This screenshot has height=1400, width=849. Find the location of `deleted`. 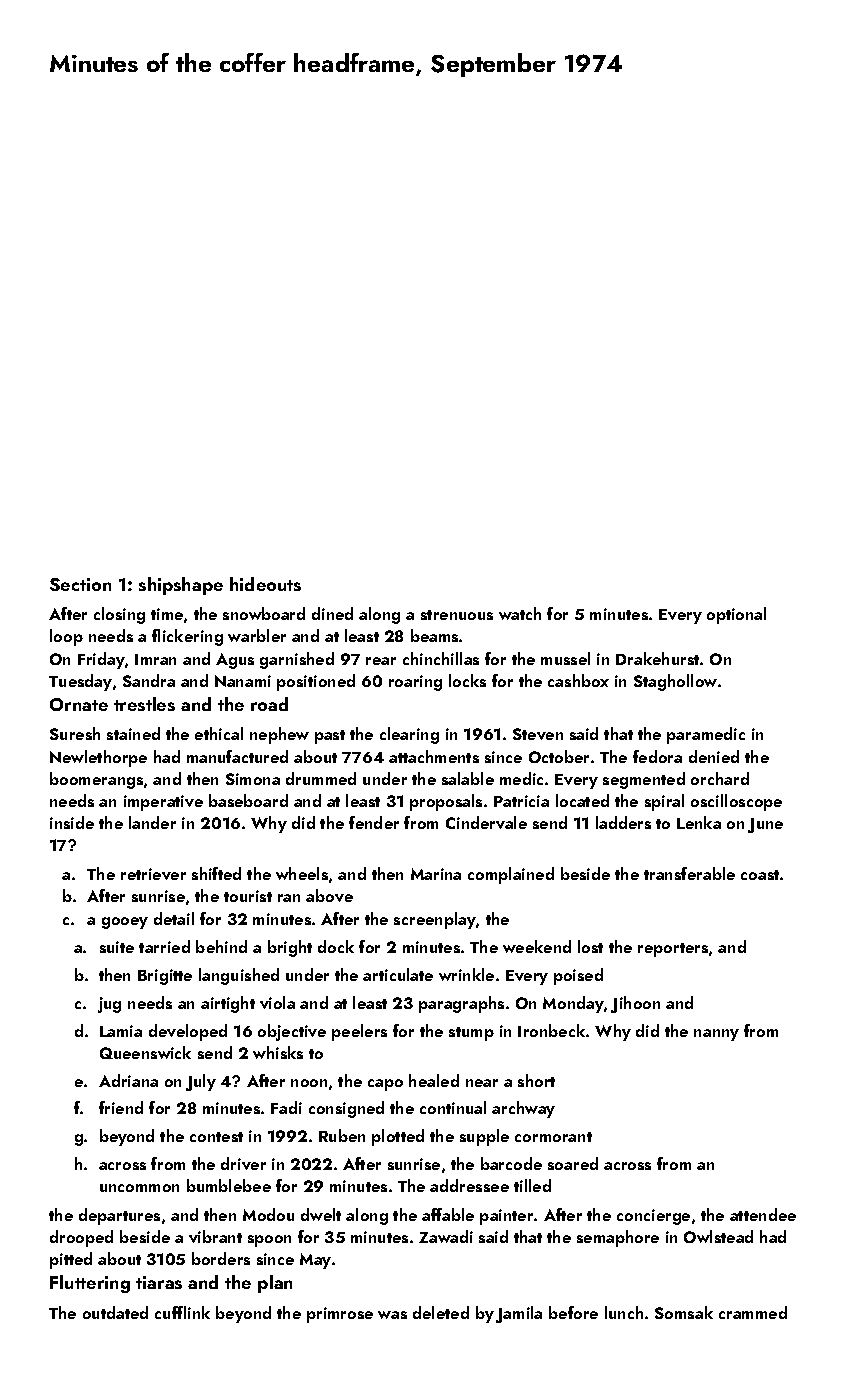

deleted is located at coordinates (441, 1312).
